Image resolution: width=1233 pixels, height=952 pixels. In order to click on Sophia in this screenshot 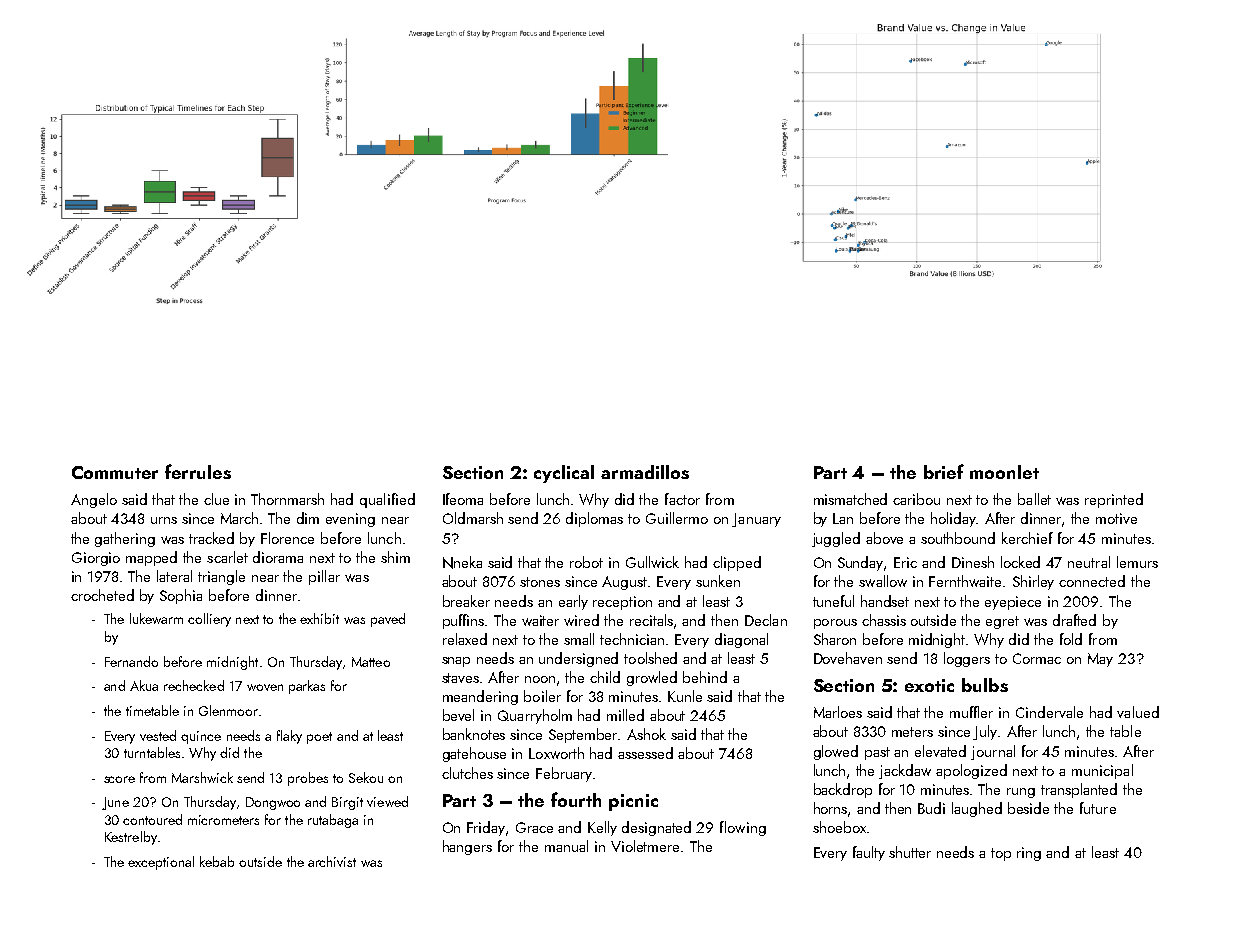, I will do `click(181, 596)`.
